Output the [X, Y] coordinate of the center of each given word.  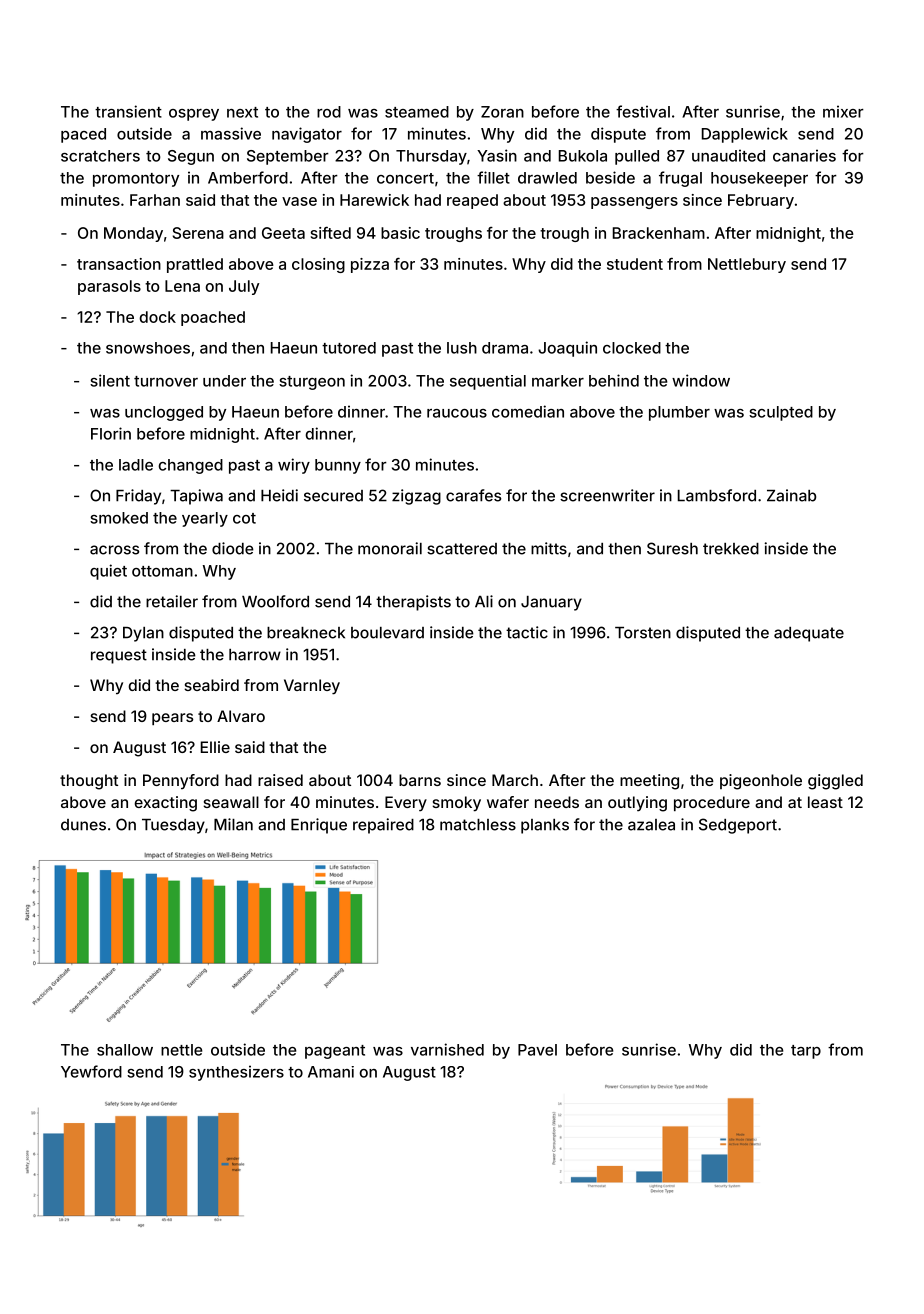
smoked [119, 518]
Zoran [502, 112]
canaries [804, 155]
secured [333, 496]
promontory [136, 180]
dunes [83, 825]
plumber [679, 413]
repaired [383, 826]
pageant [335, 1052]
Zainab [791, 495]
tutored [349, 348]
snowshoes [148, 348]
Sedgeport [738, 826]
